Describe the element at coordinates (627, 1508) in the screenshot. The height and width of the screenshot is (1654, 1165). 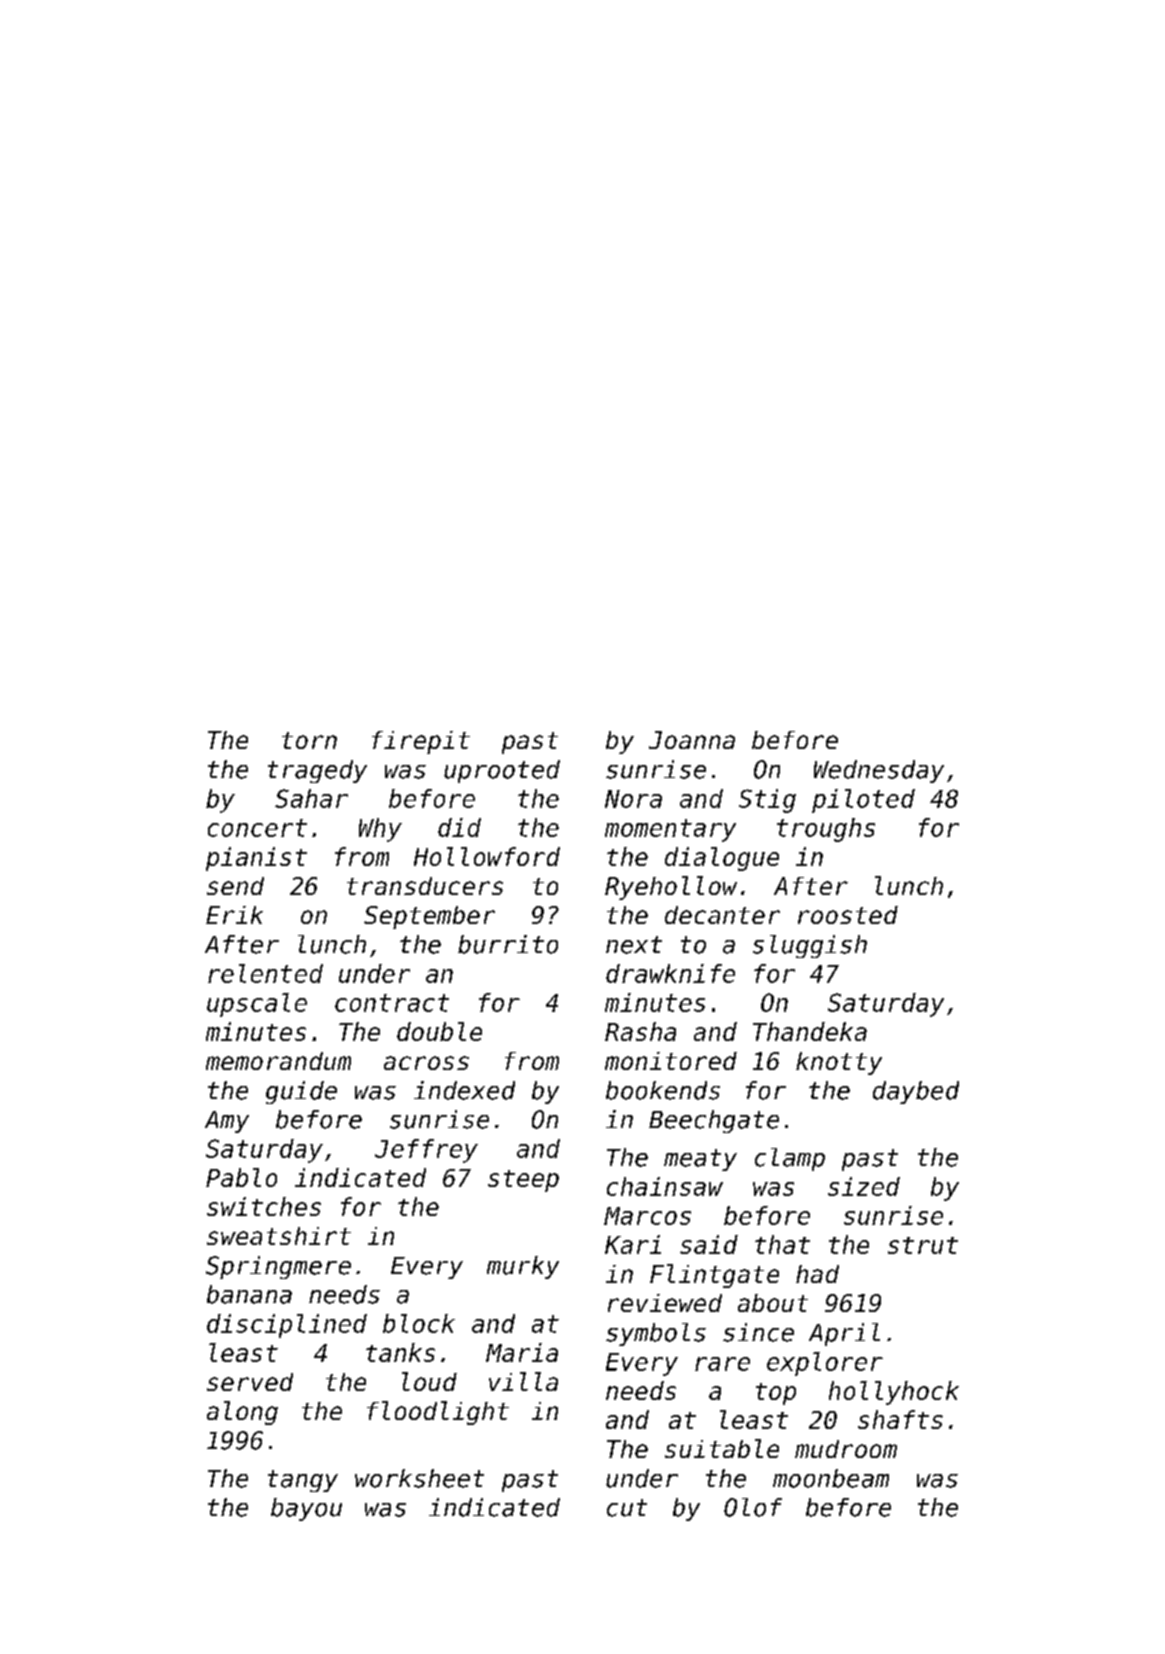
I see `cut` at that location.
